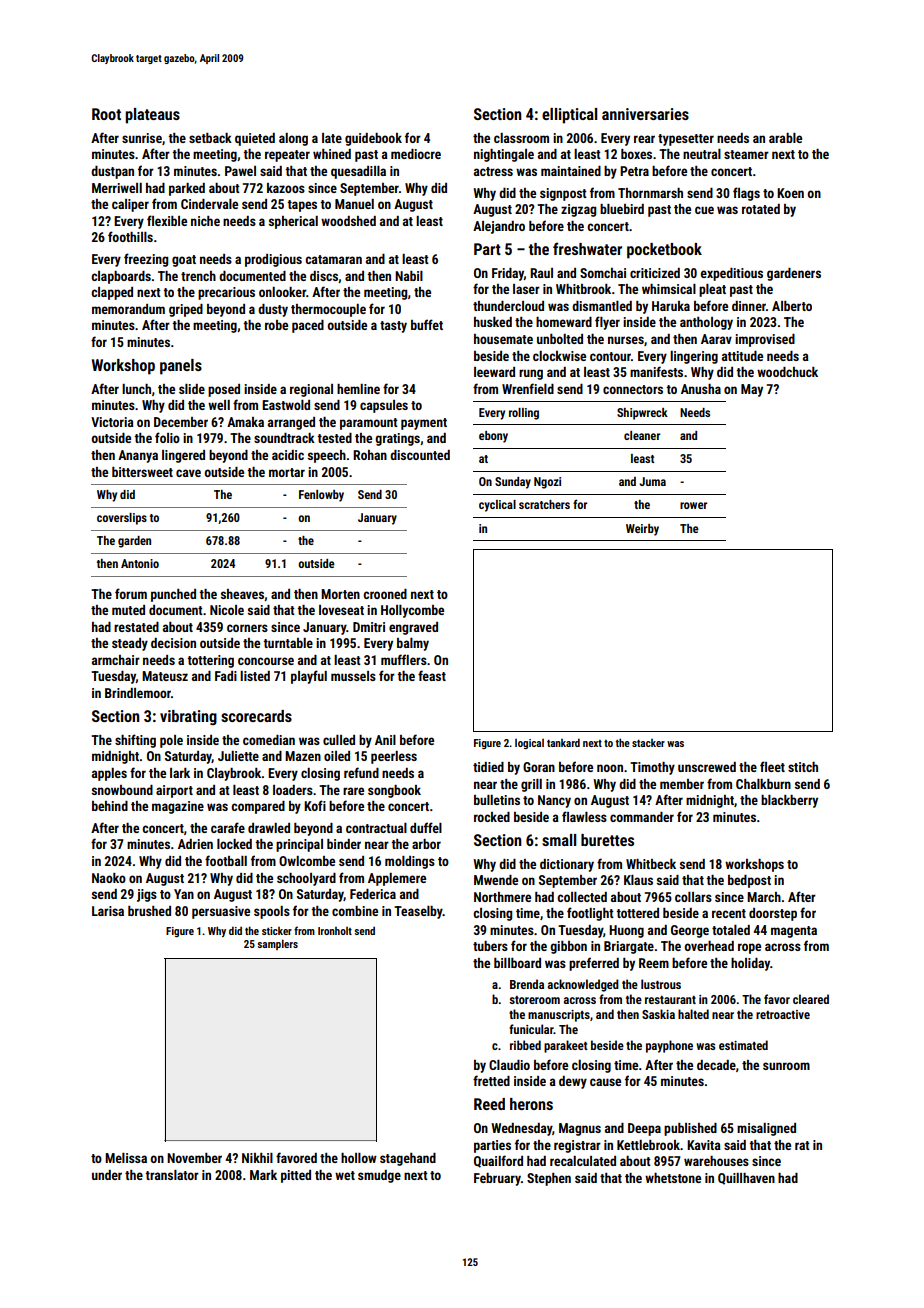  Describe the element at coordinates (226, 676) in the page. I see `Fadi` at that location.
